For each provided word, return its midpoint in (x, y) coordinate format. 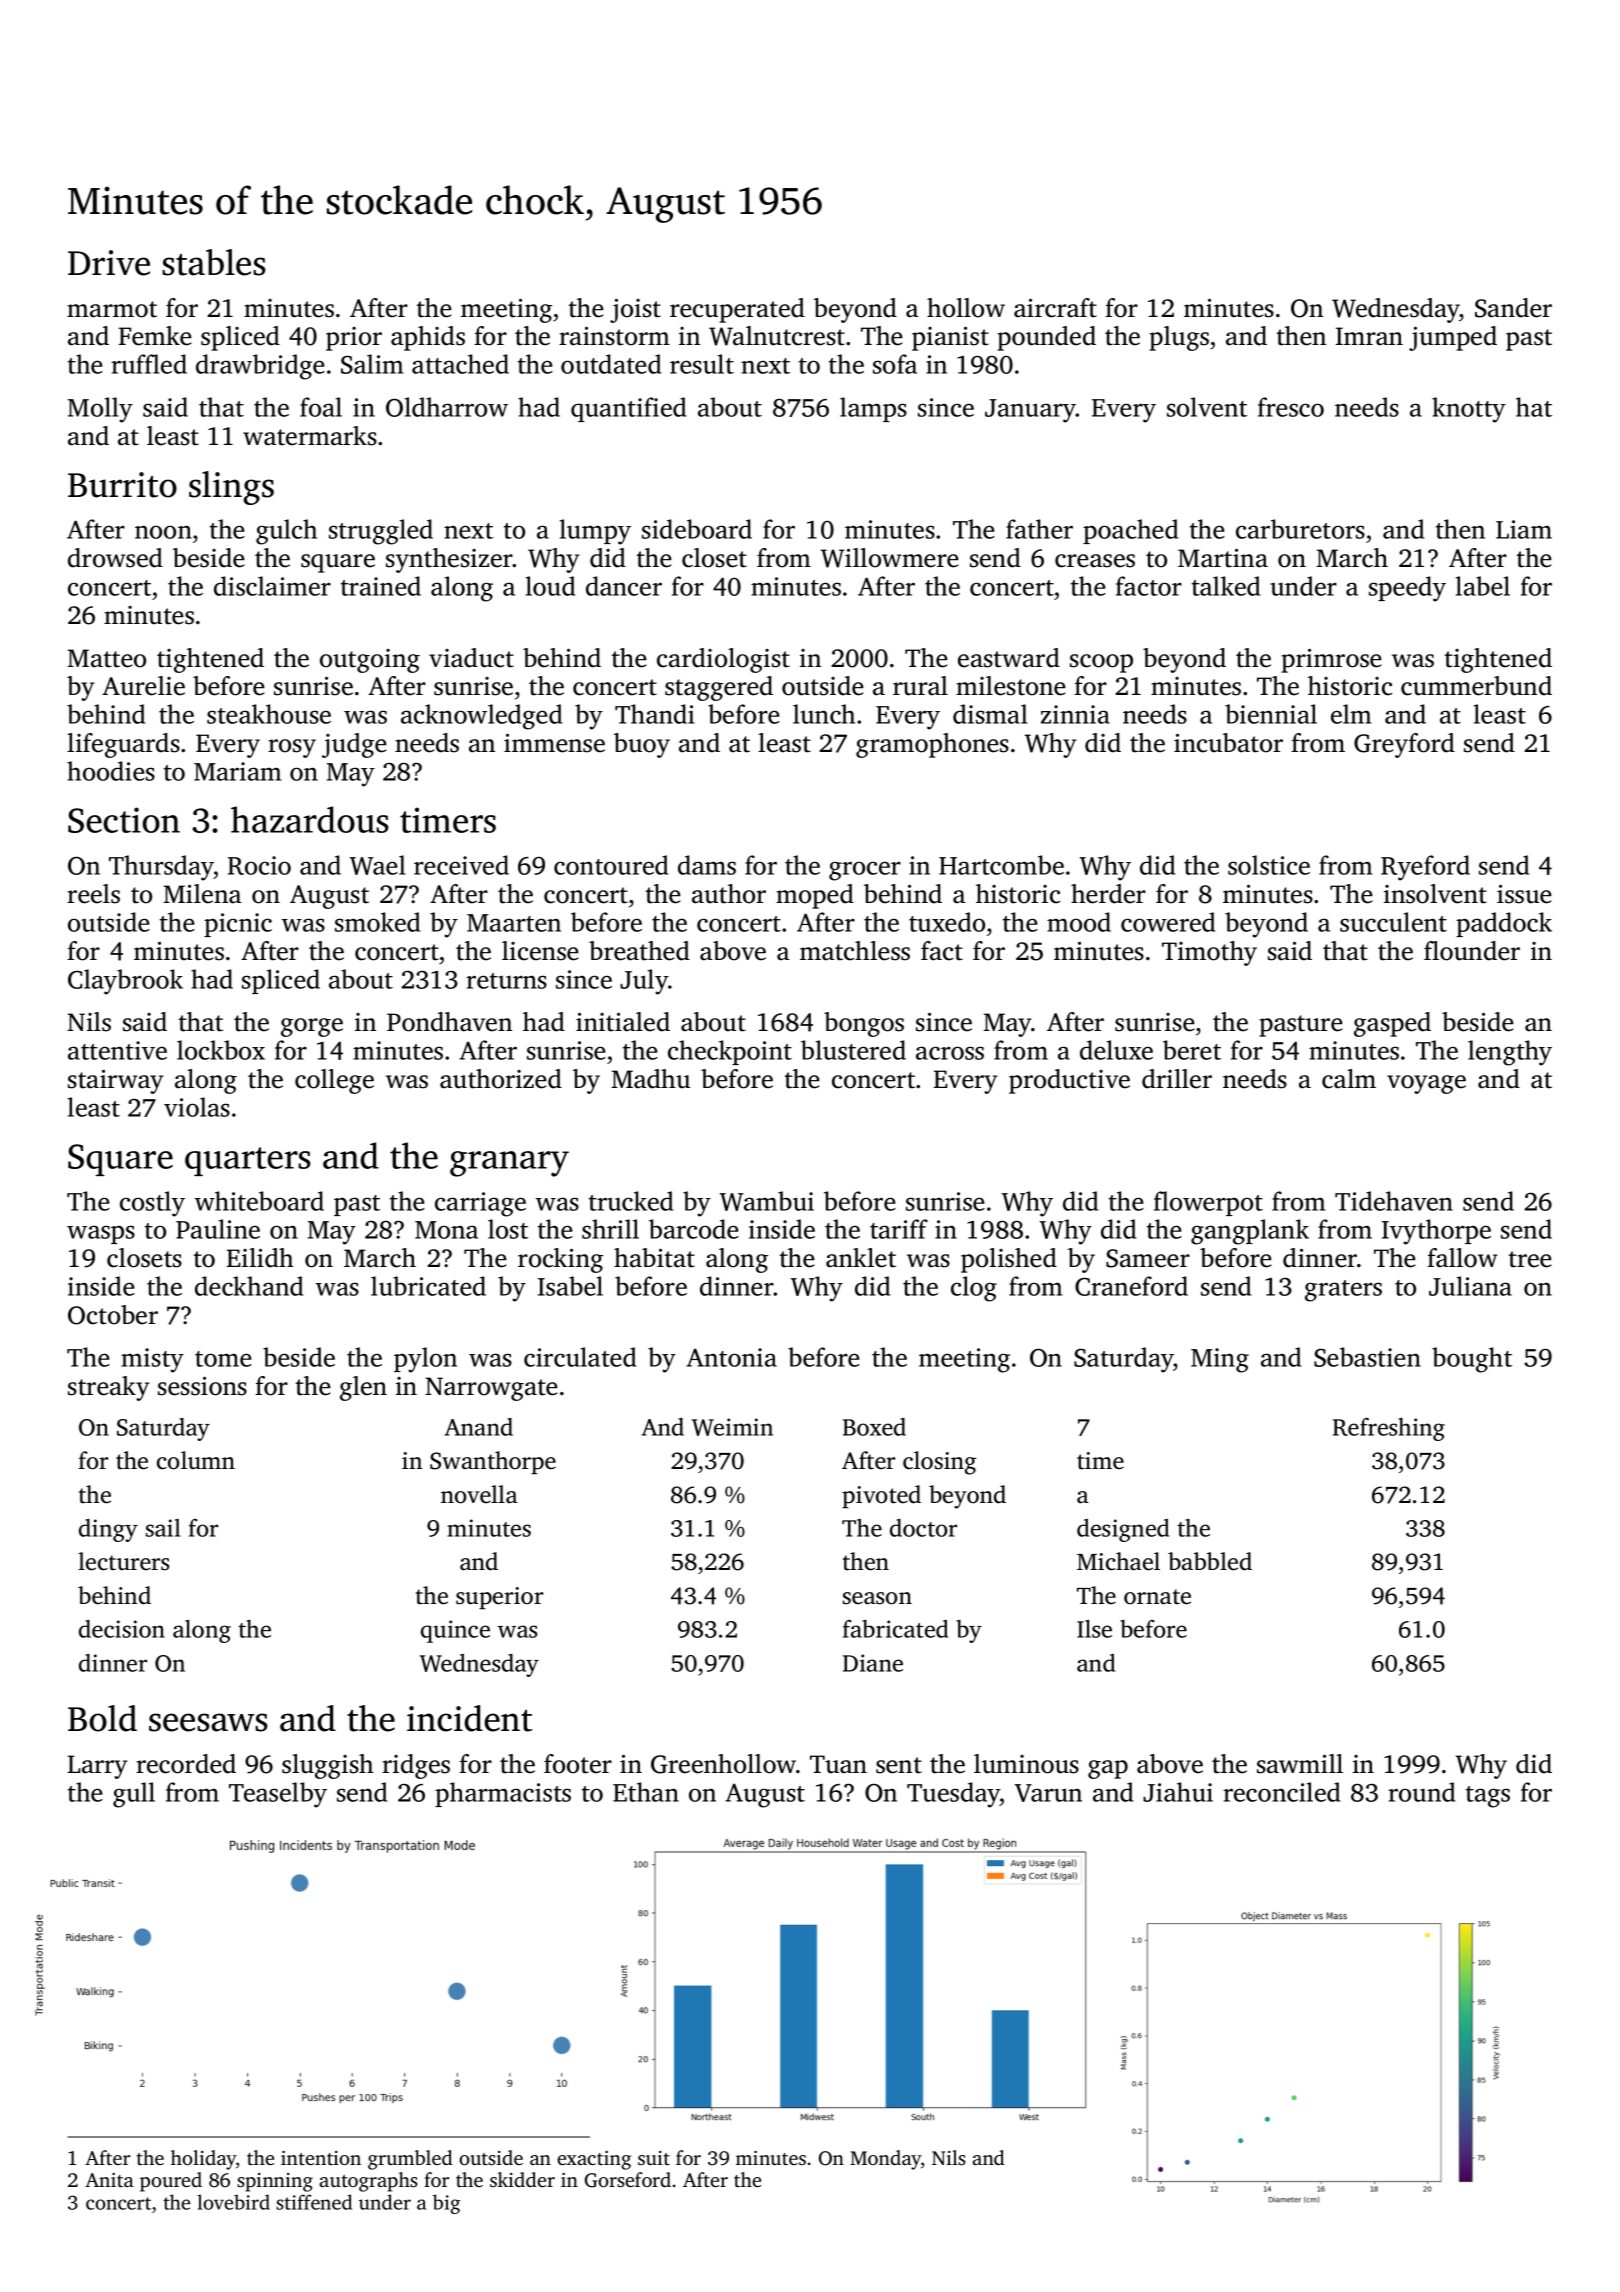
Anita (109, 2180)
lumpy (595, 532)
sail (163, 1528)
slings (231, 488)
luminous (1026, 1764)
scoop (1101, 663)
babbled (1210, 1561)
